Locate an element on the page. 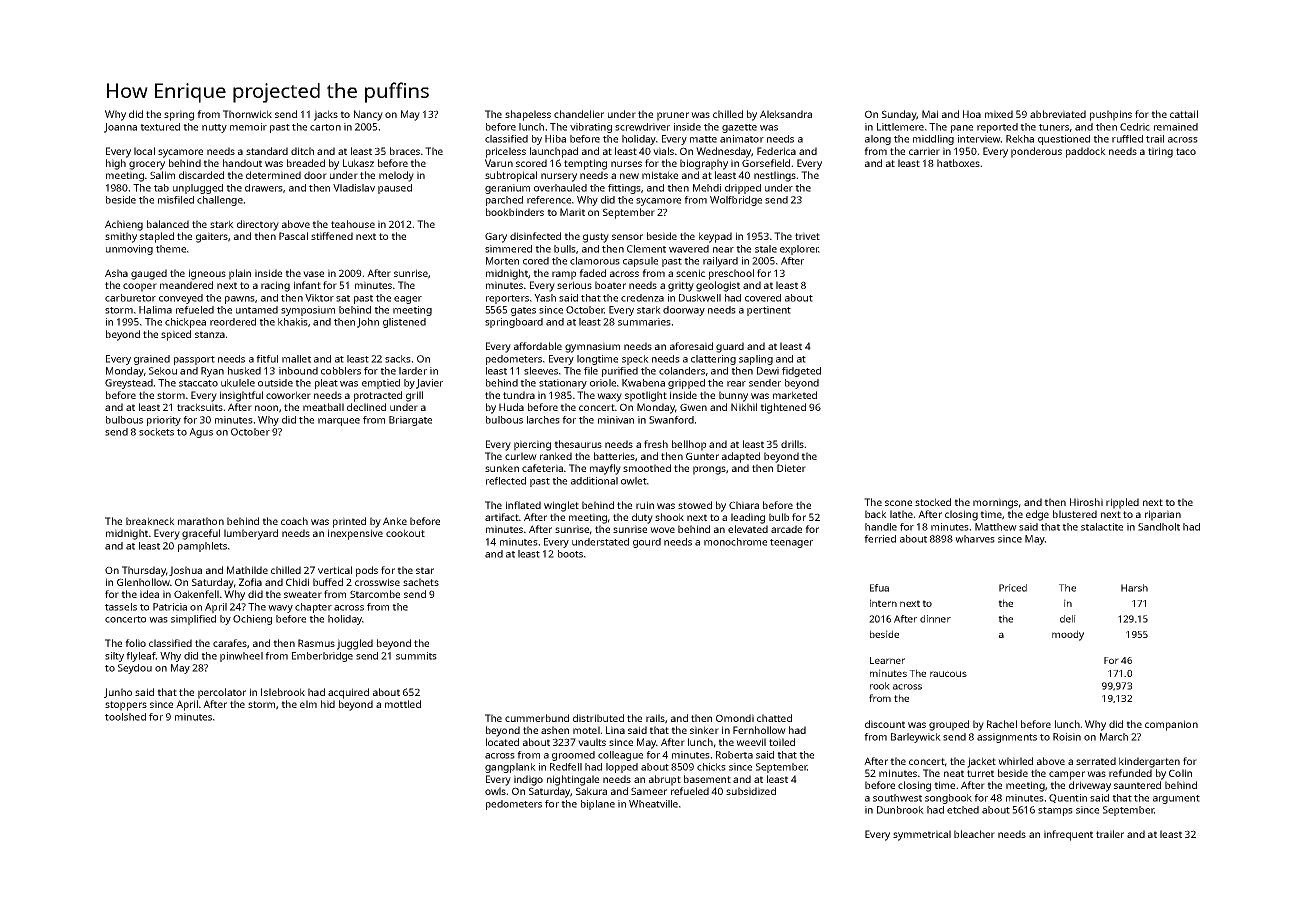 The width and height of the page is (1308, 924). pane is located at coordinates (962, 129).
